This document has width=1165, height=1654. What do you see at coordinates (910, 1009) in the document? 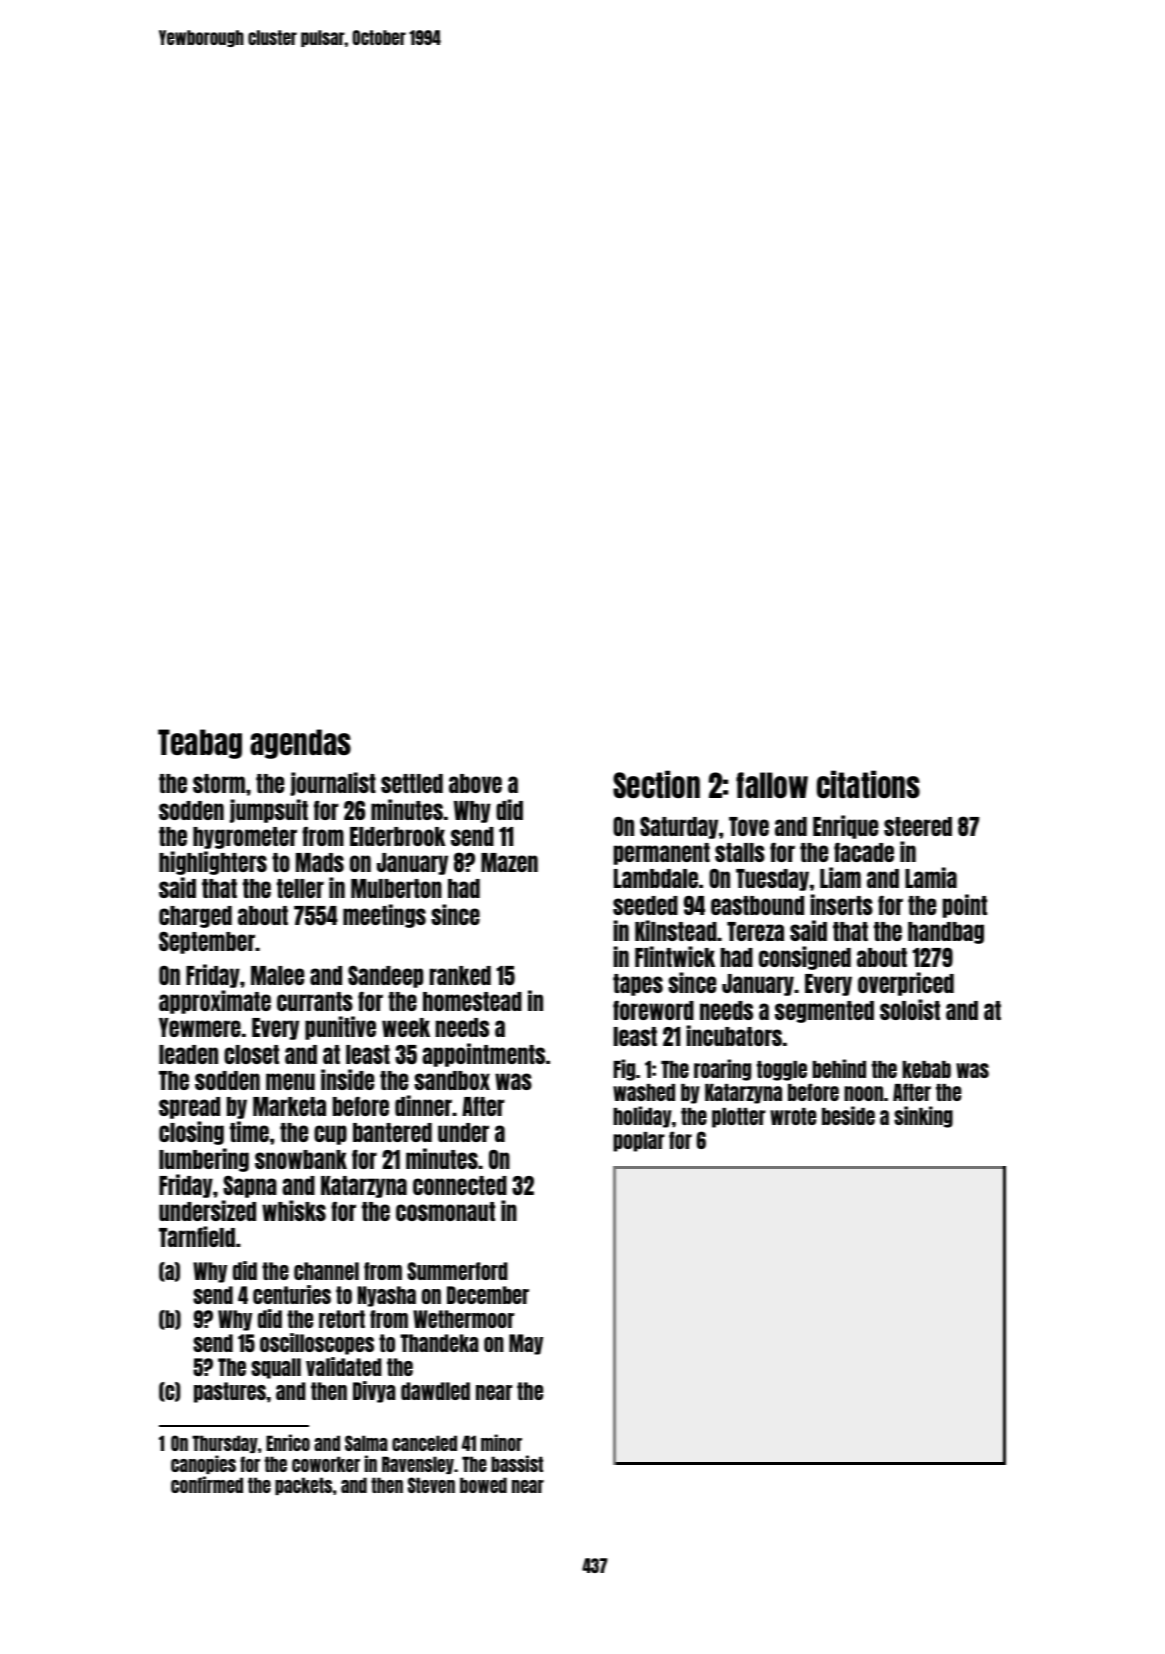
I see `soloist` at bounding box center [910, 1009].
